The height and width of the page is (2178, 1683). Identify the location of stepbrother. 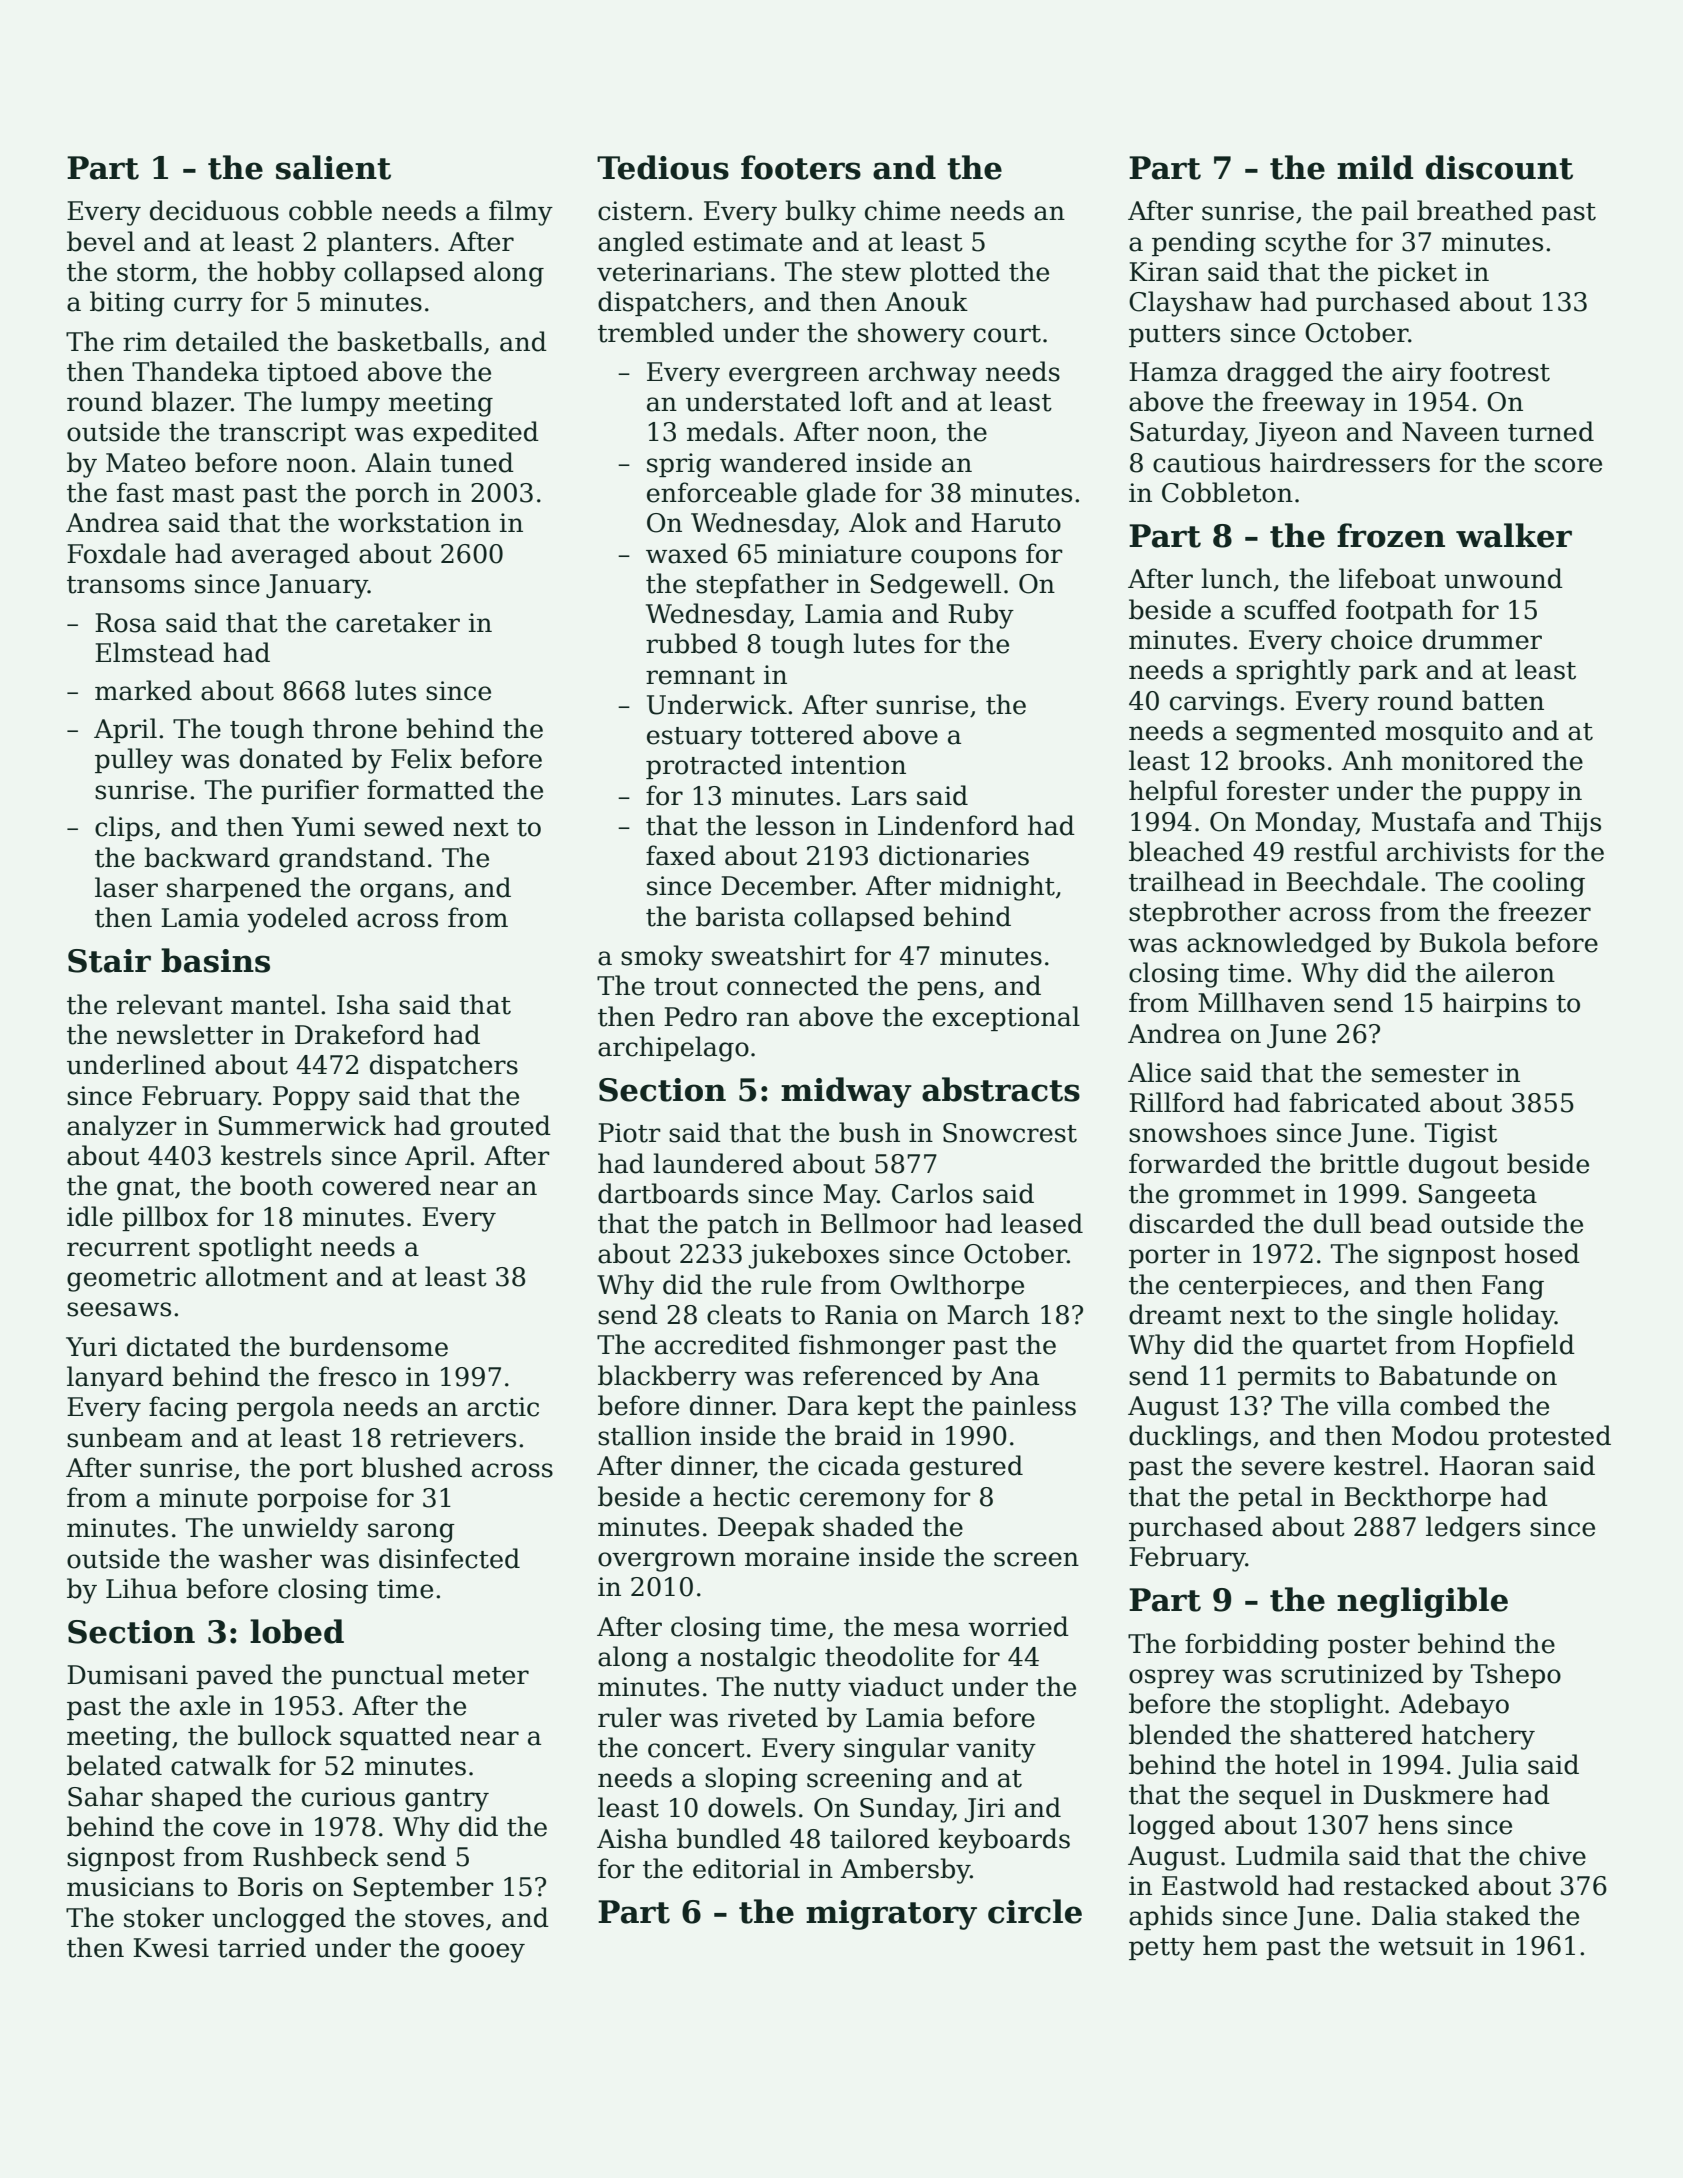
(1205, 913).
